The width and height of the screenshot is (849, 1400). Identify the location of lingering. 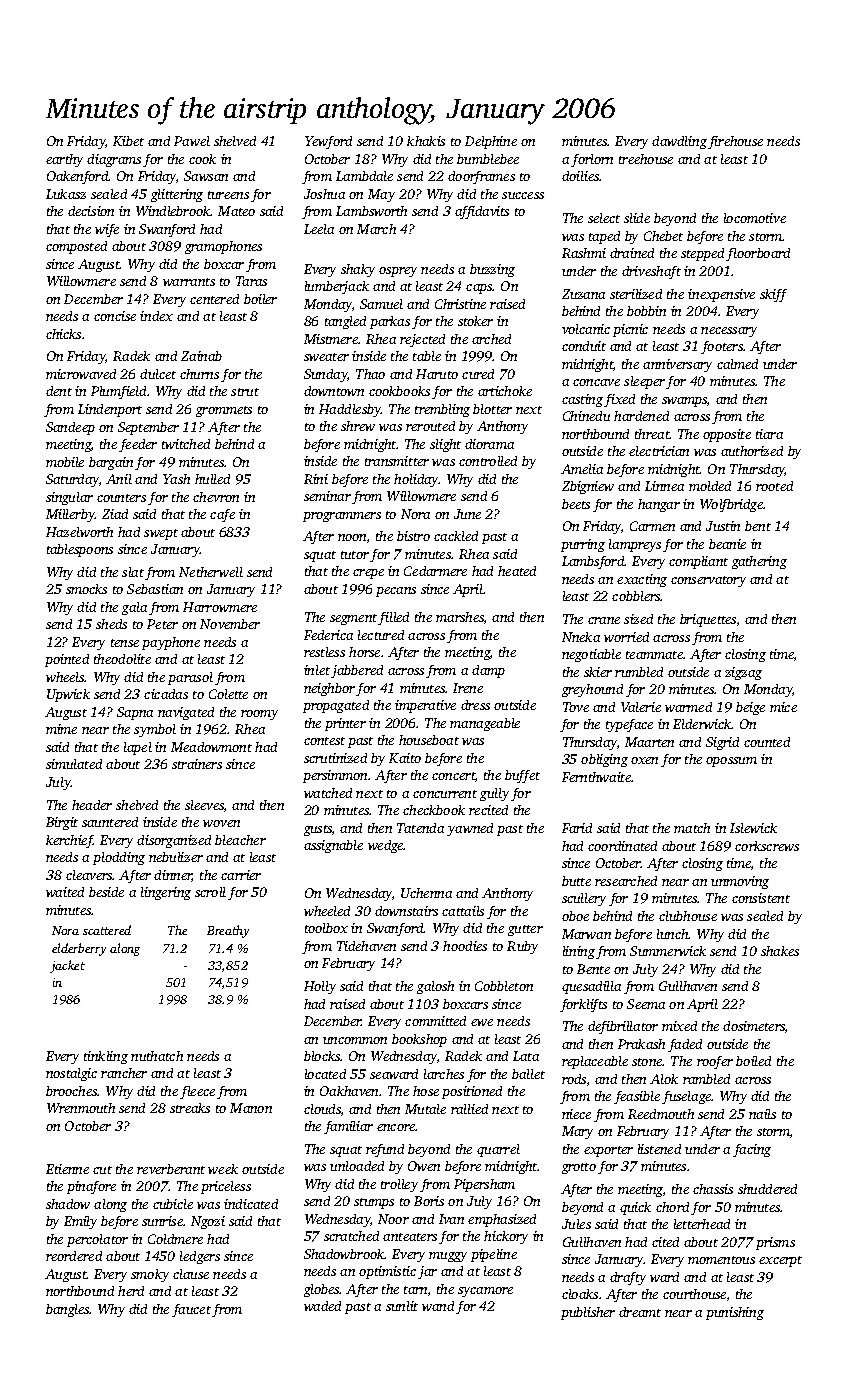
(166, 893).
